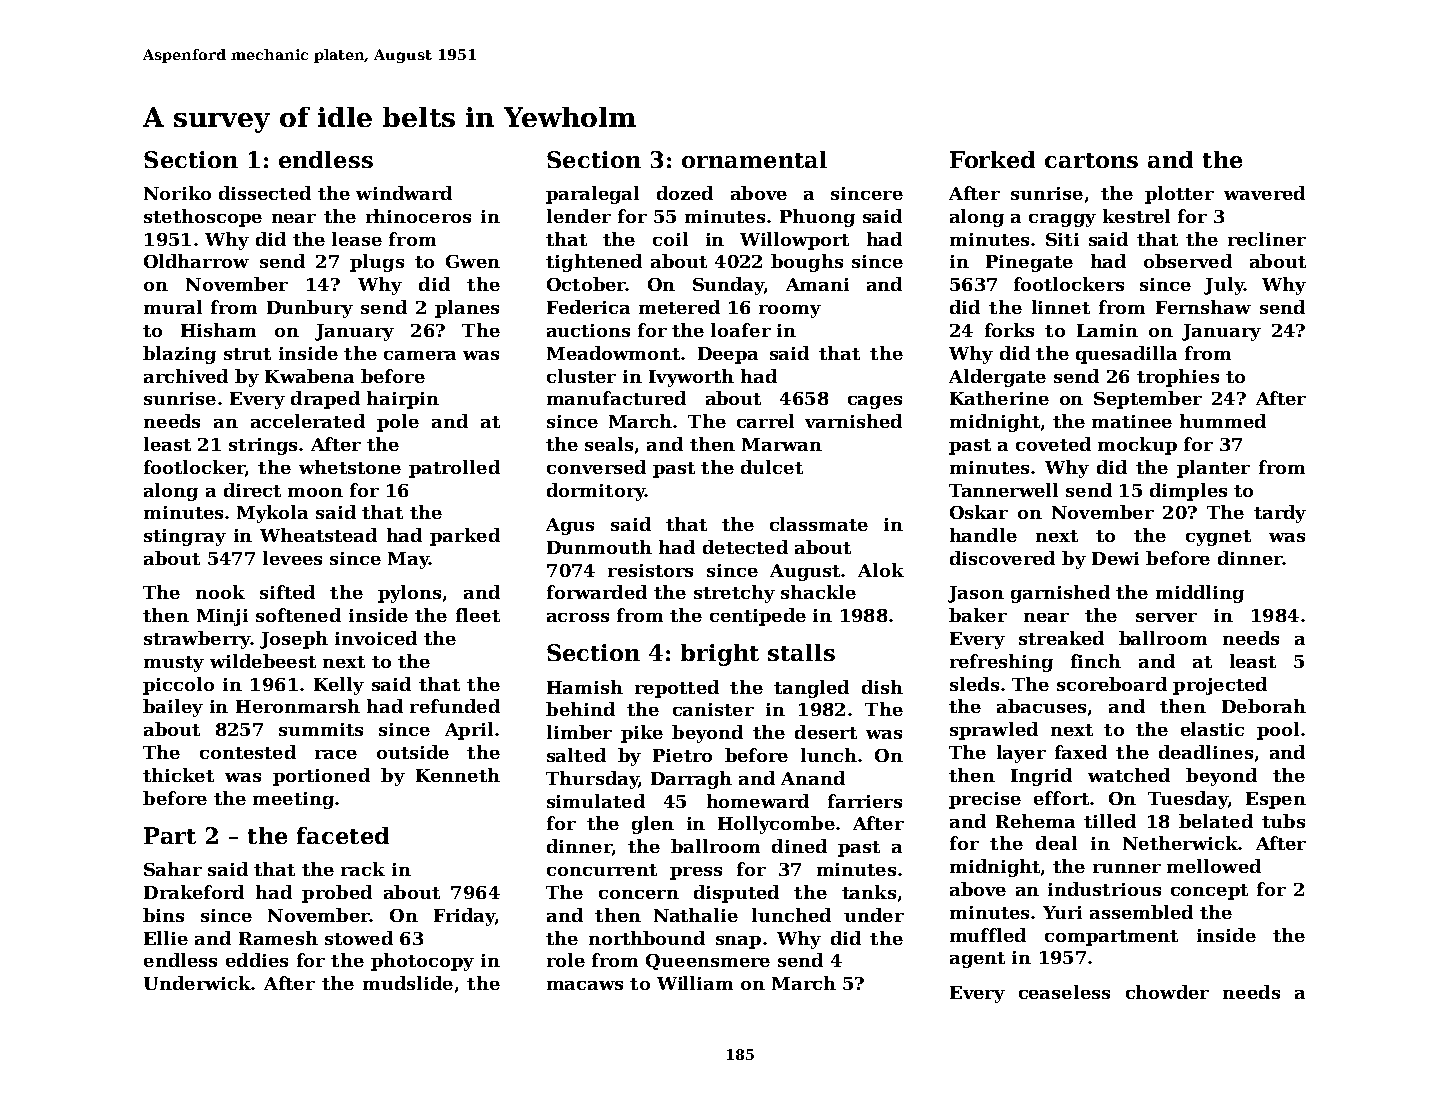  I want to click on October, so click(586, 284).
